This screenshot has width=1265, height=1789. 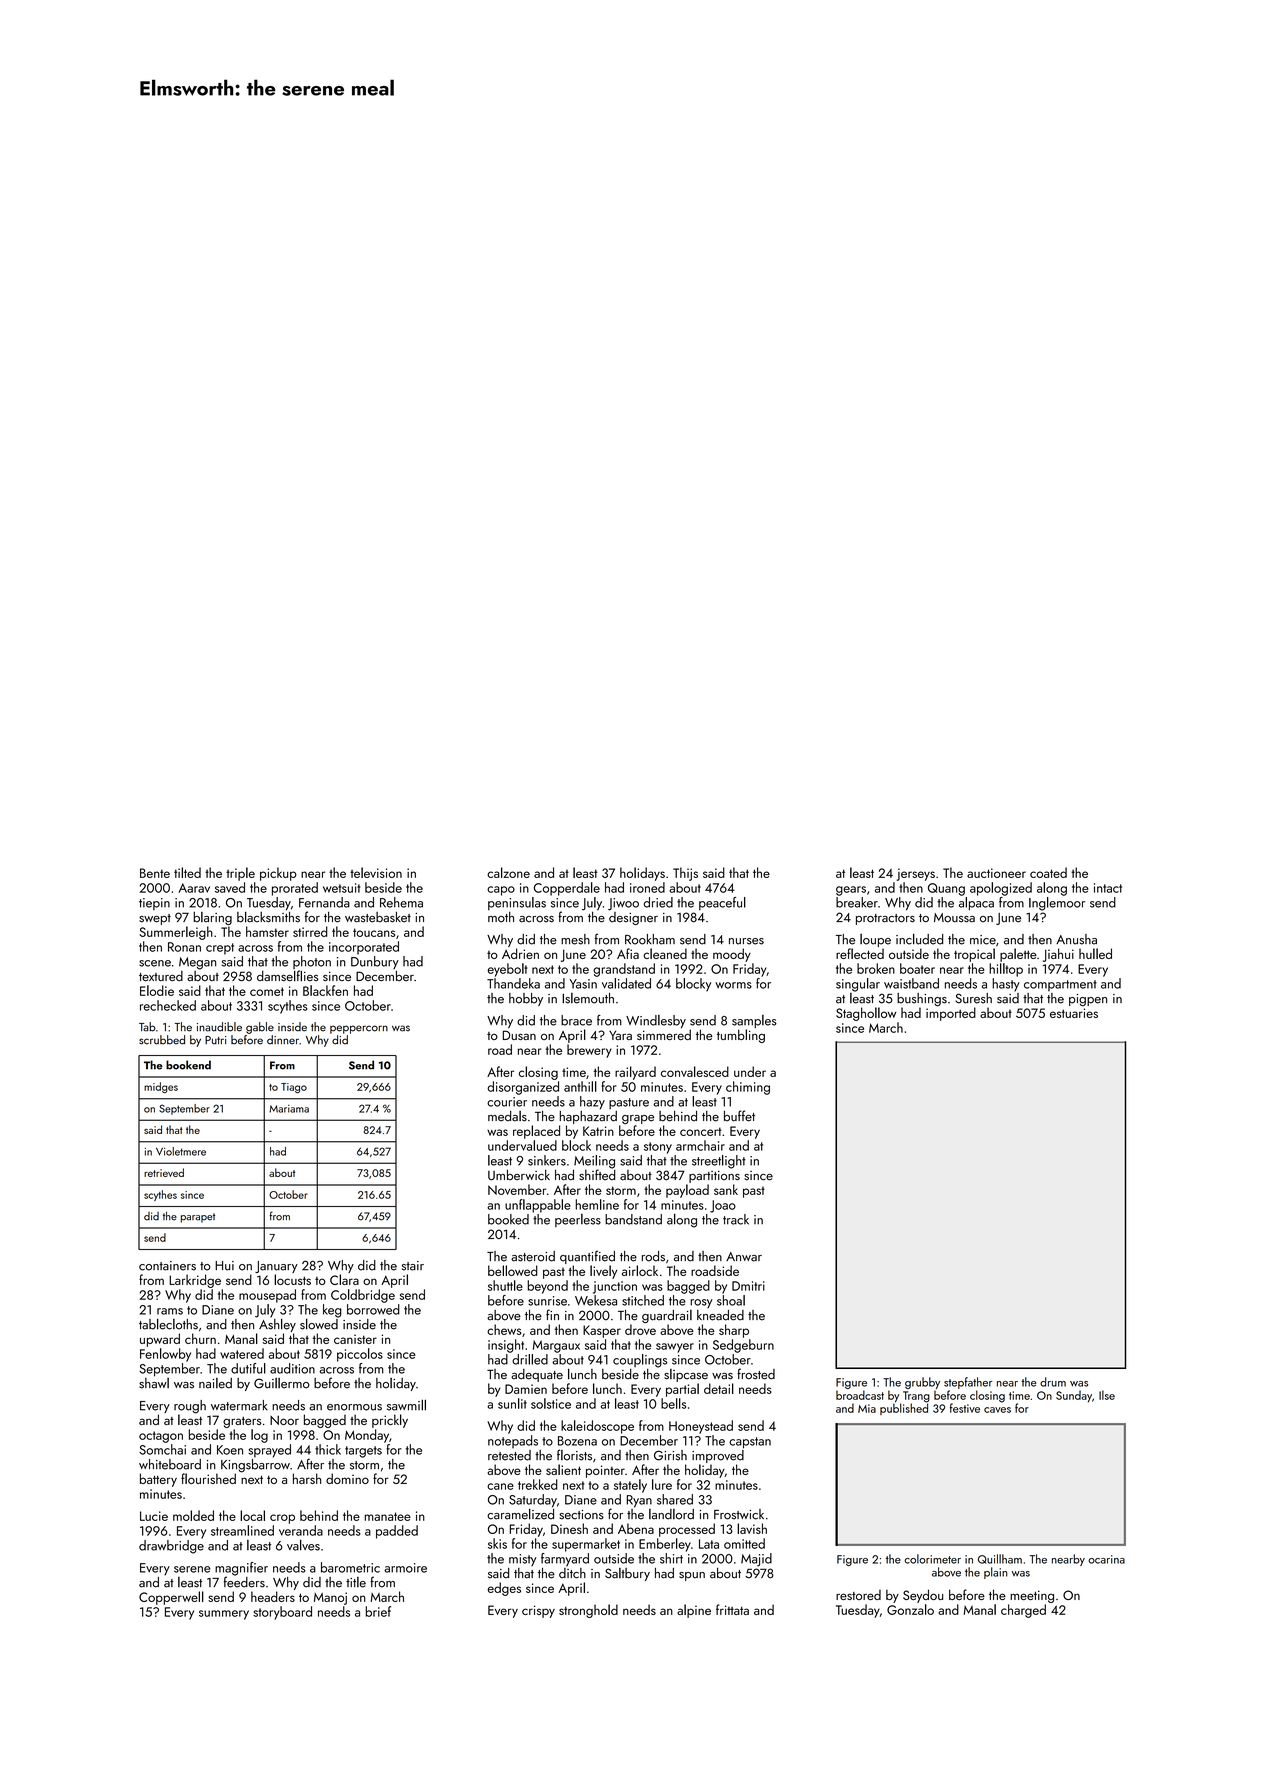 I want to click on parapet, so click(x=198, y=1218).
